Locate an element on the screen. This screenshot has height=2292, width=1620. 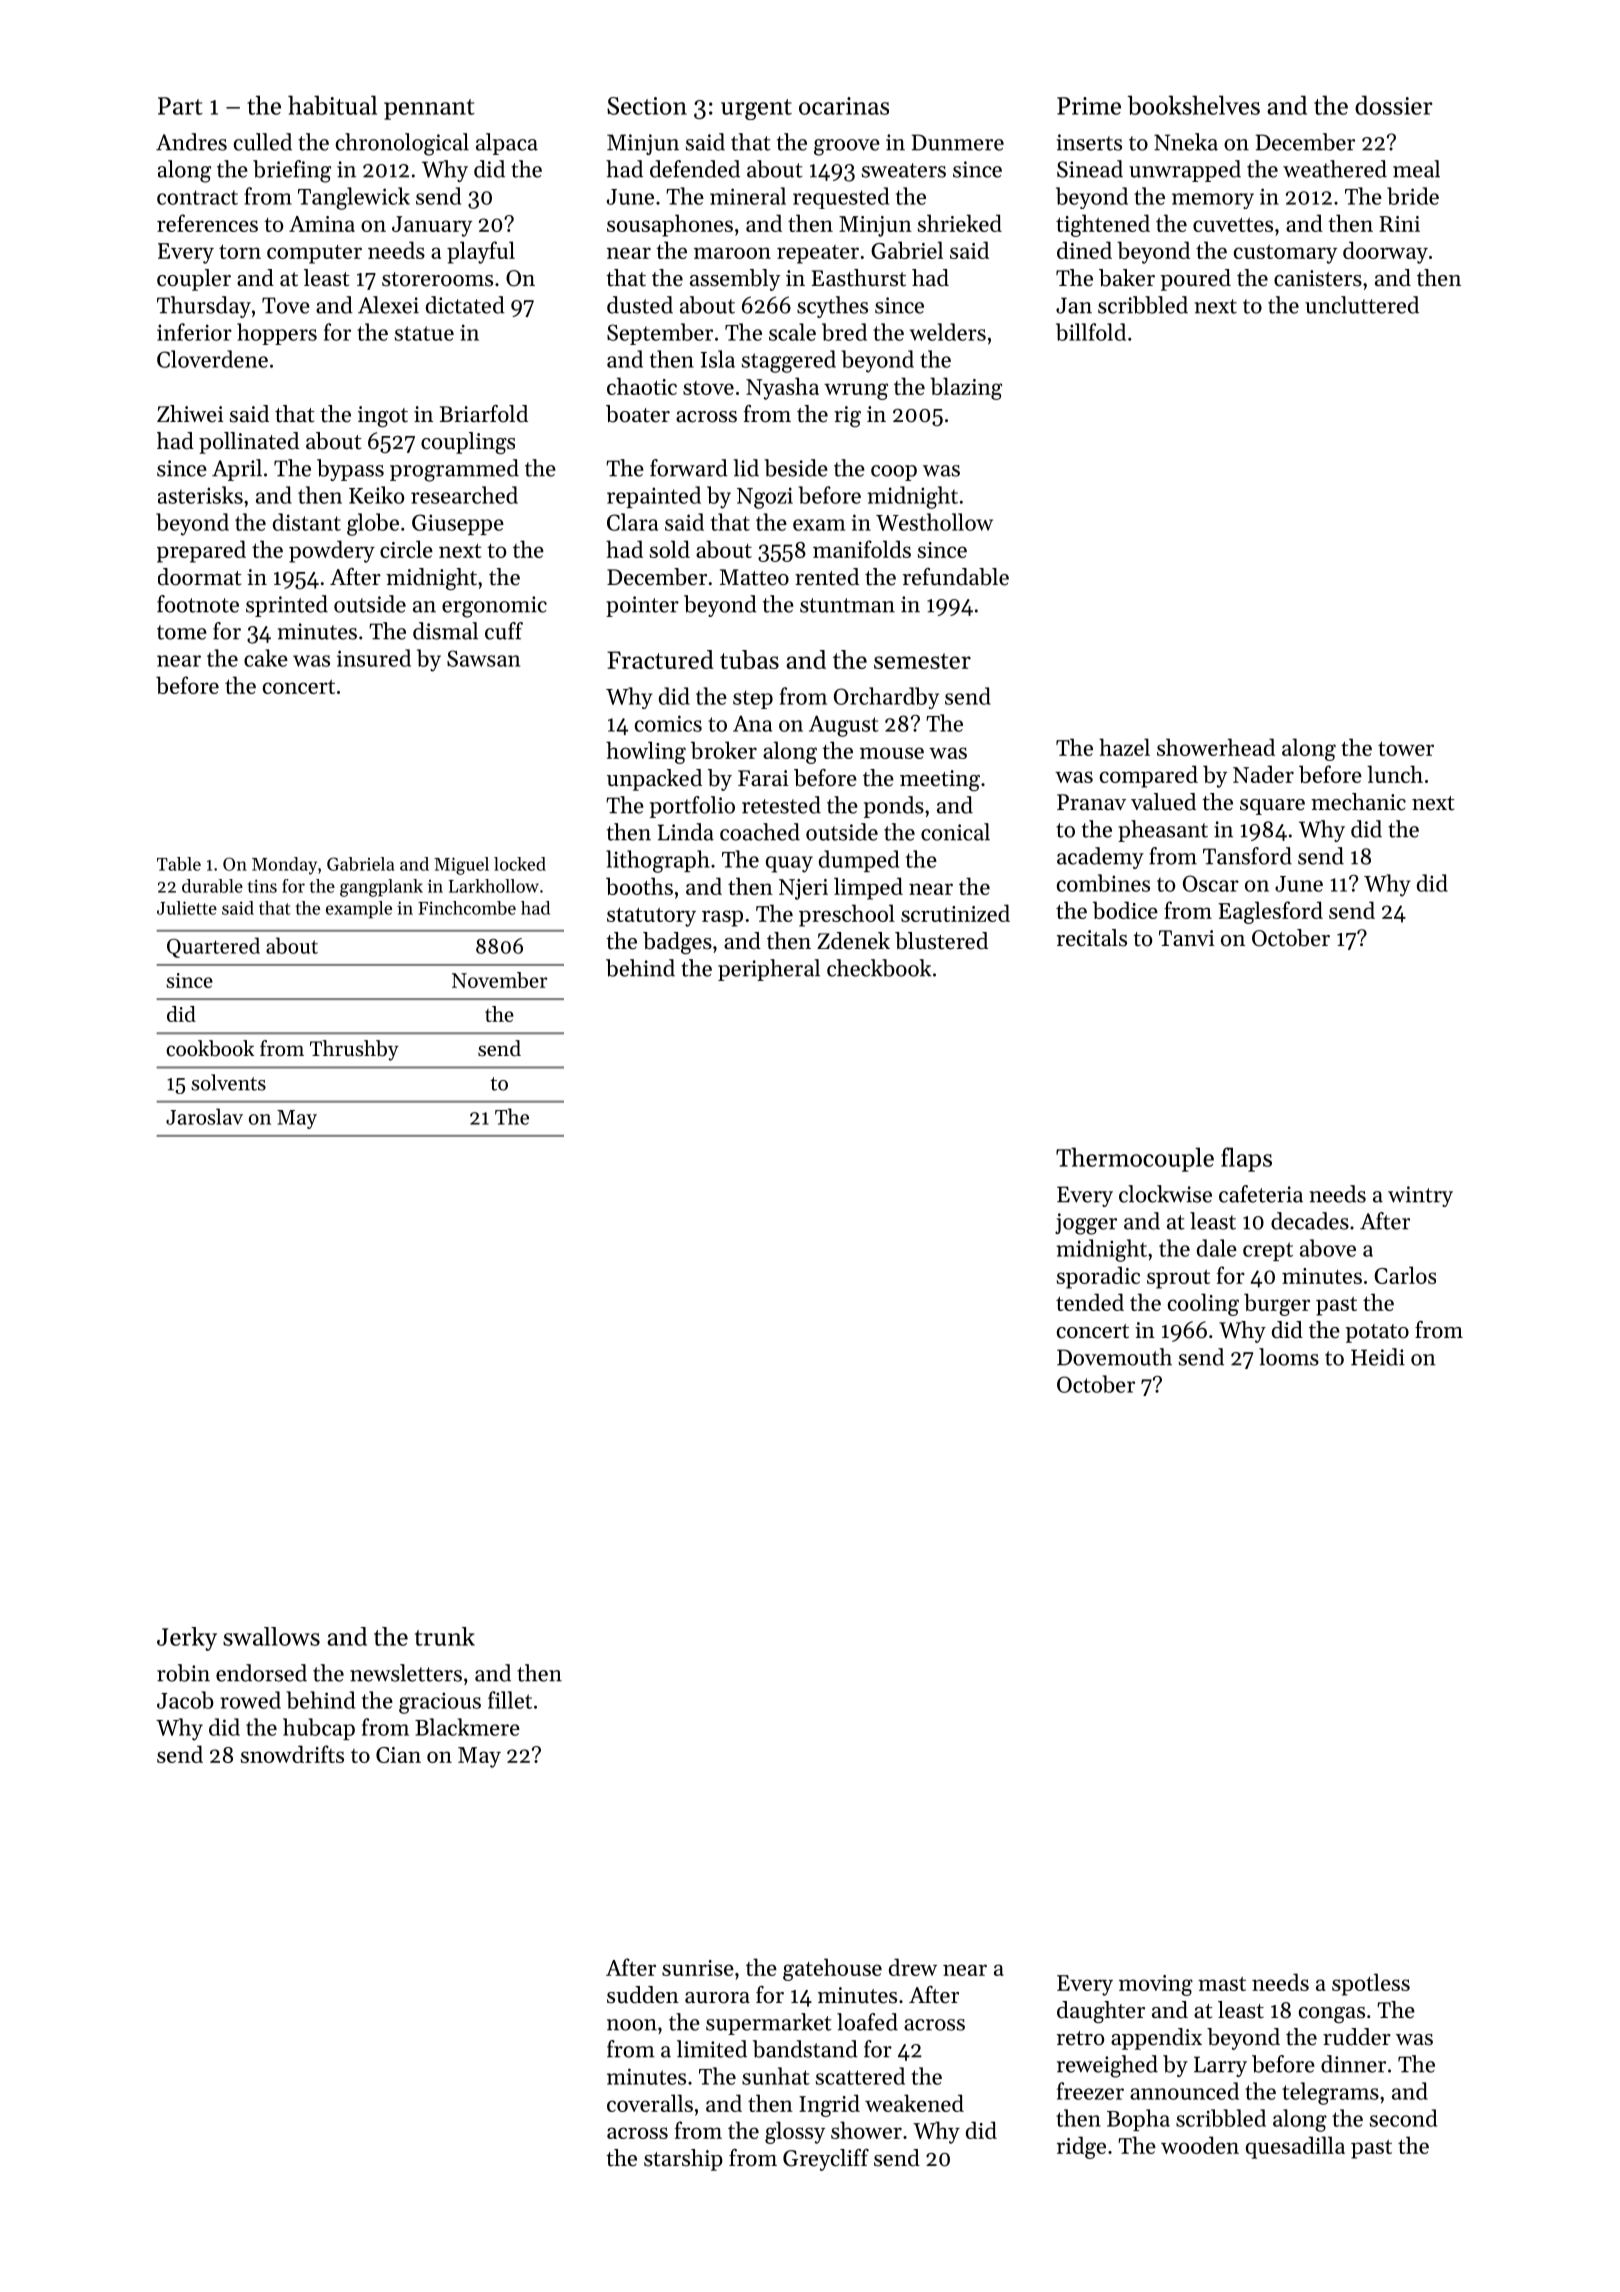
clockwise is located at coordinates (1165, 1194).
